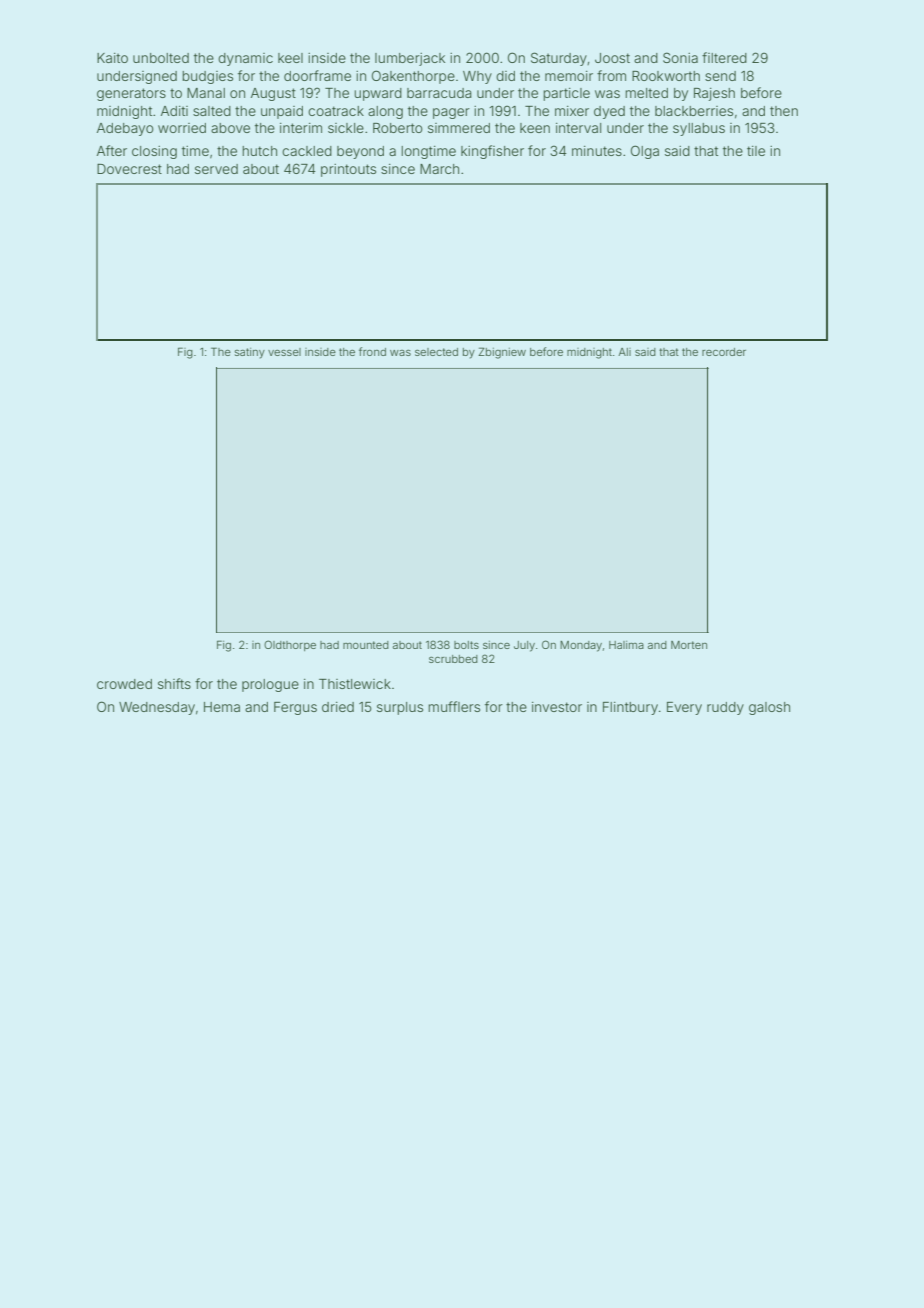  Describe the element at coordinates (645, 152) in the image. I see `Olga` at that location.
